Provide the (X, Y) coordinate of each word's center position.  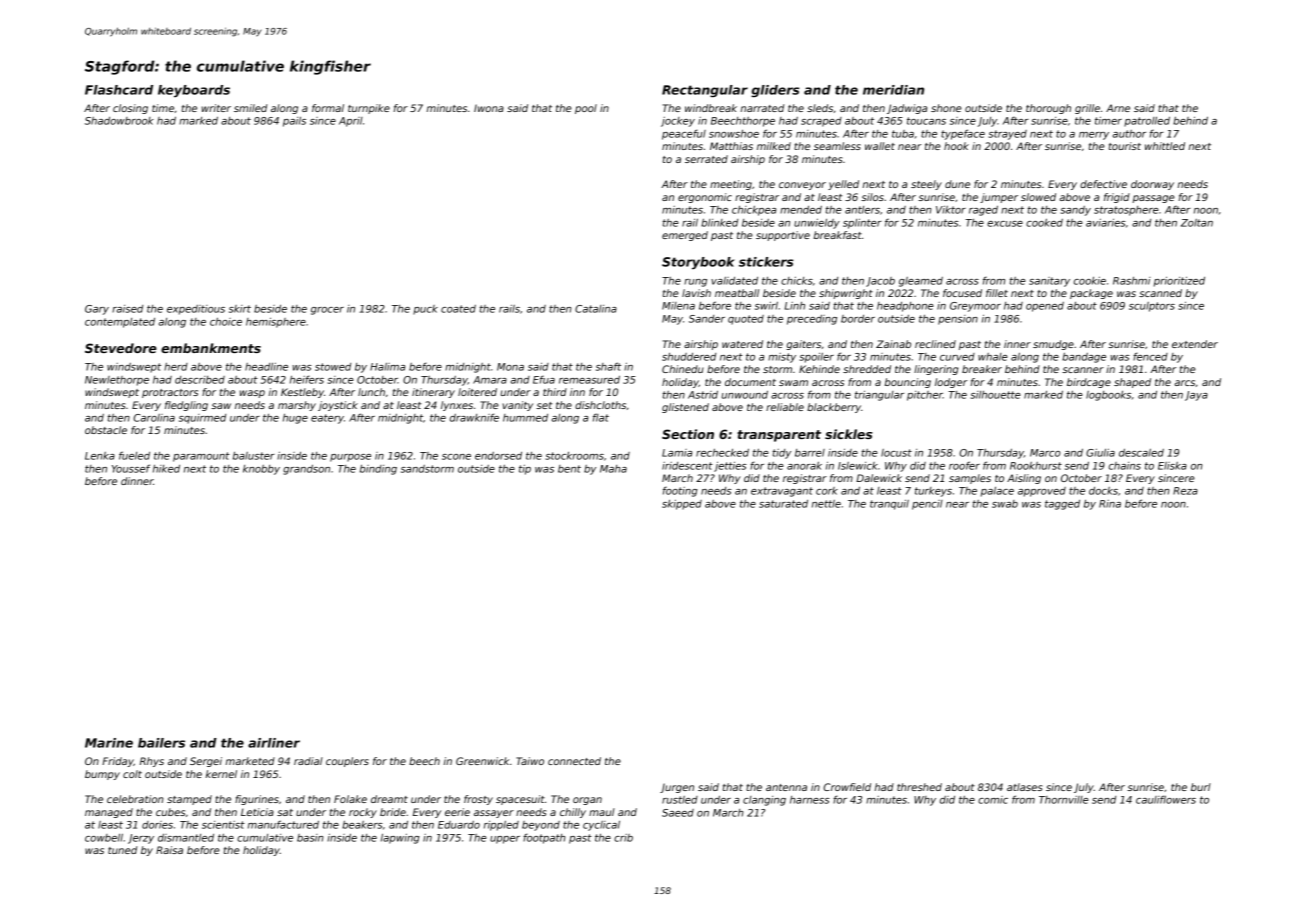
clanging (764, 801)
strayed (1008, 135)
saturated (783, 504)
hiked (166, 469)
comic (993, 800)
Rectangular (705, 91)
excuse (1005, 224)
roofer (964, 465)
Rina (1110, 504)
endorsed (498, 456)
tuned (122, 850)
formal (328, 108)
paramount (201, 457)
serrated (706, 159)
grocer (327, 311)
